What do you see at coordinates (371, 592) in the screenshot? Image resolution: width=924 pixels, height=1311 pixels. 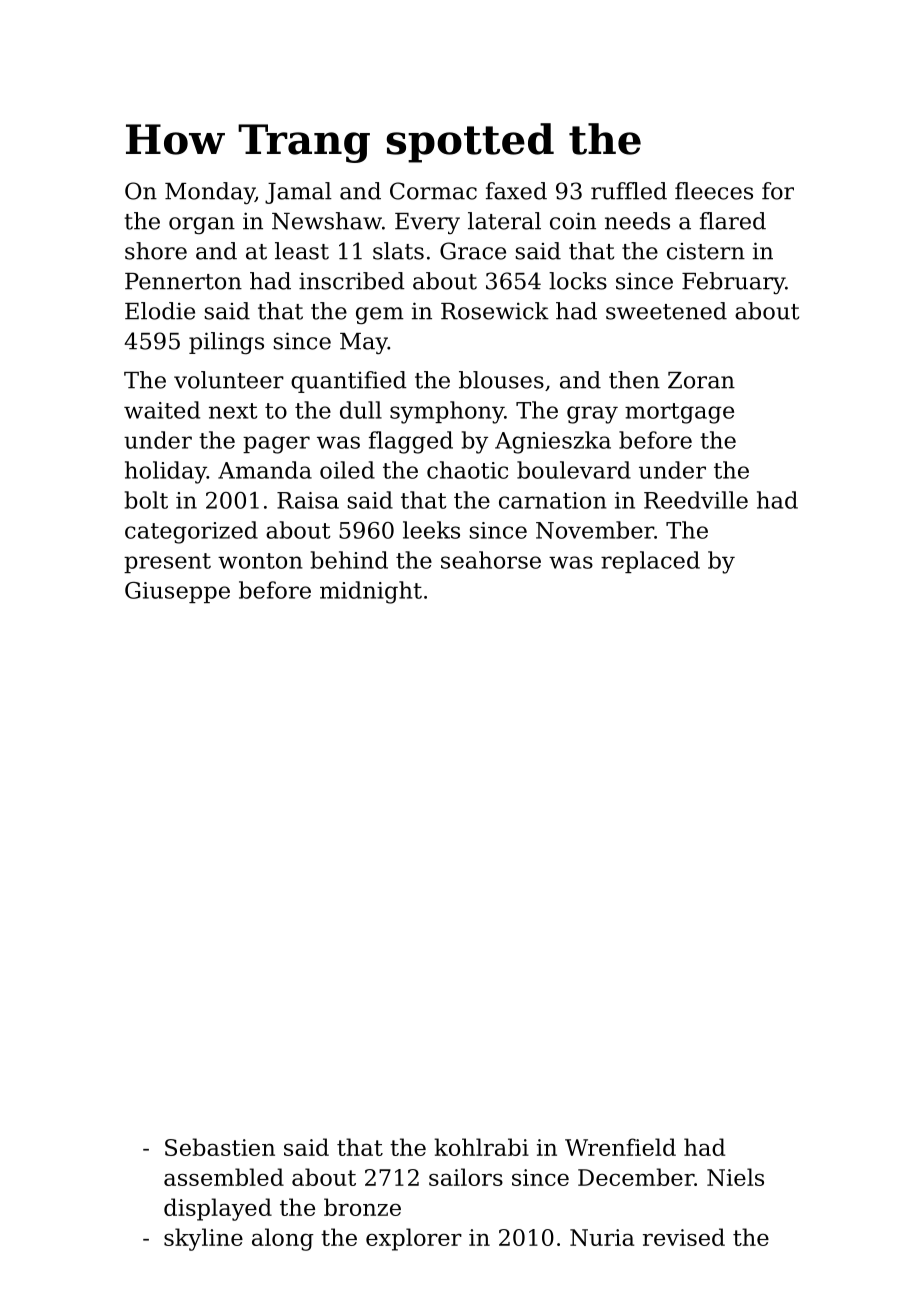 I see `midnight` at bounding box center [371, 592].
